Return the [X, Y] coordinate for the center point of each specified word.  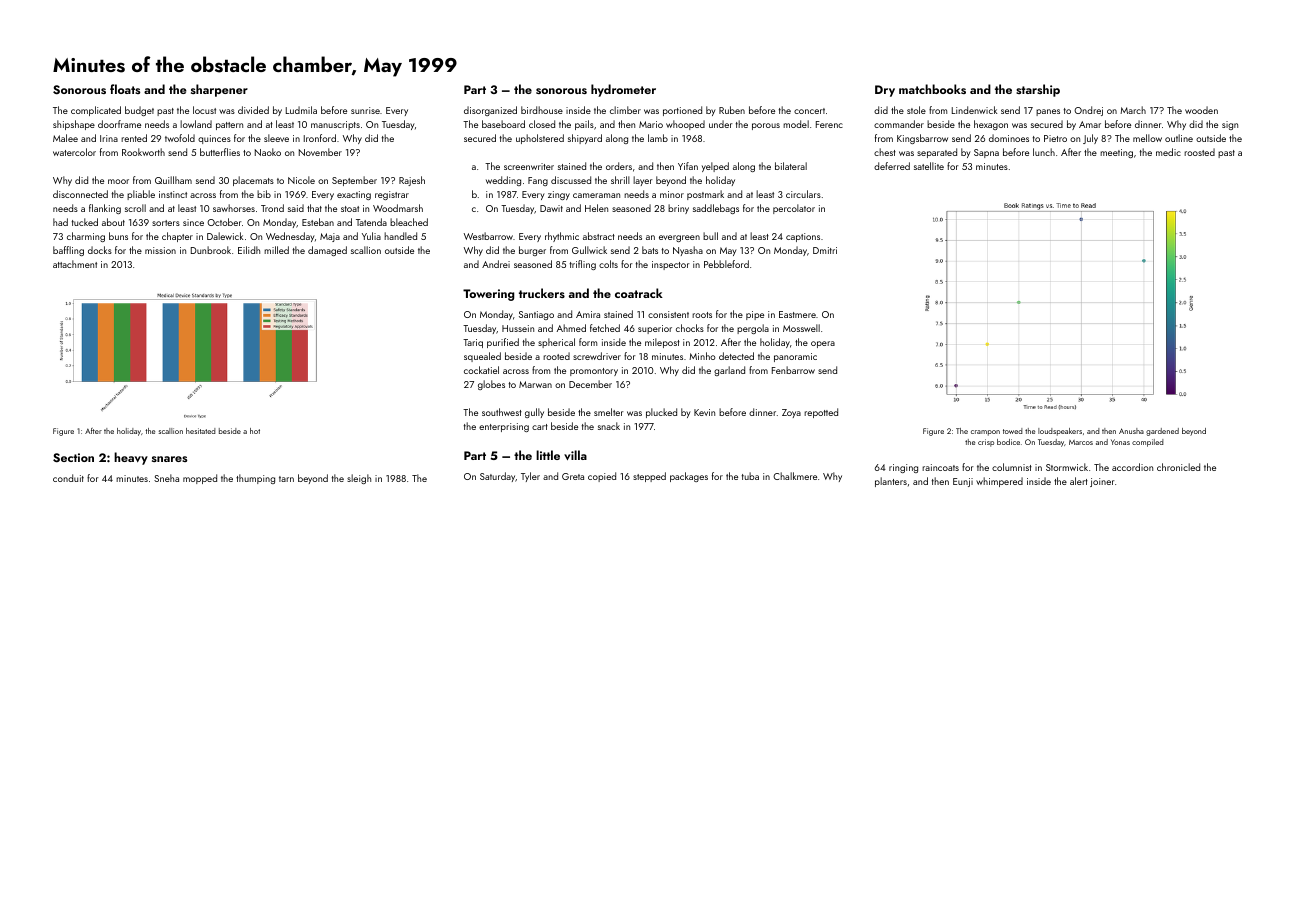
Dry [885, 91]
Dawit [551, 208]
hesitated [201, 431]
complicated [96, 111]
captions [803, 237]
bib [264, 194]
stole [916, 110]
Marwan [535, 384]
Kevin [704, 412]
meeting [1116, 153]
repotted [821, 413]
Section [73, 457]
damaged [327, 251]
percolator [794, 209]
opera [823, 344]
